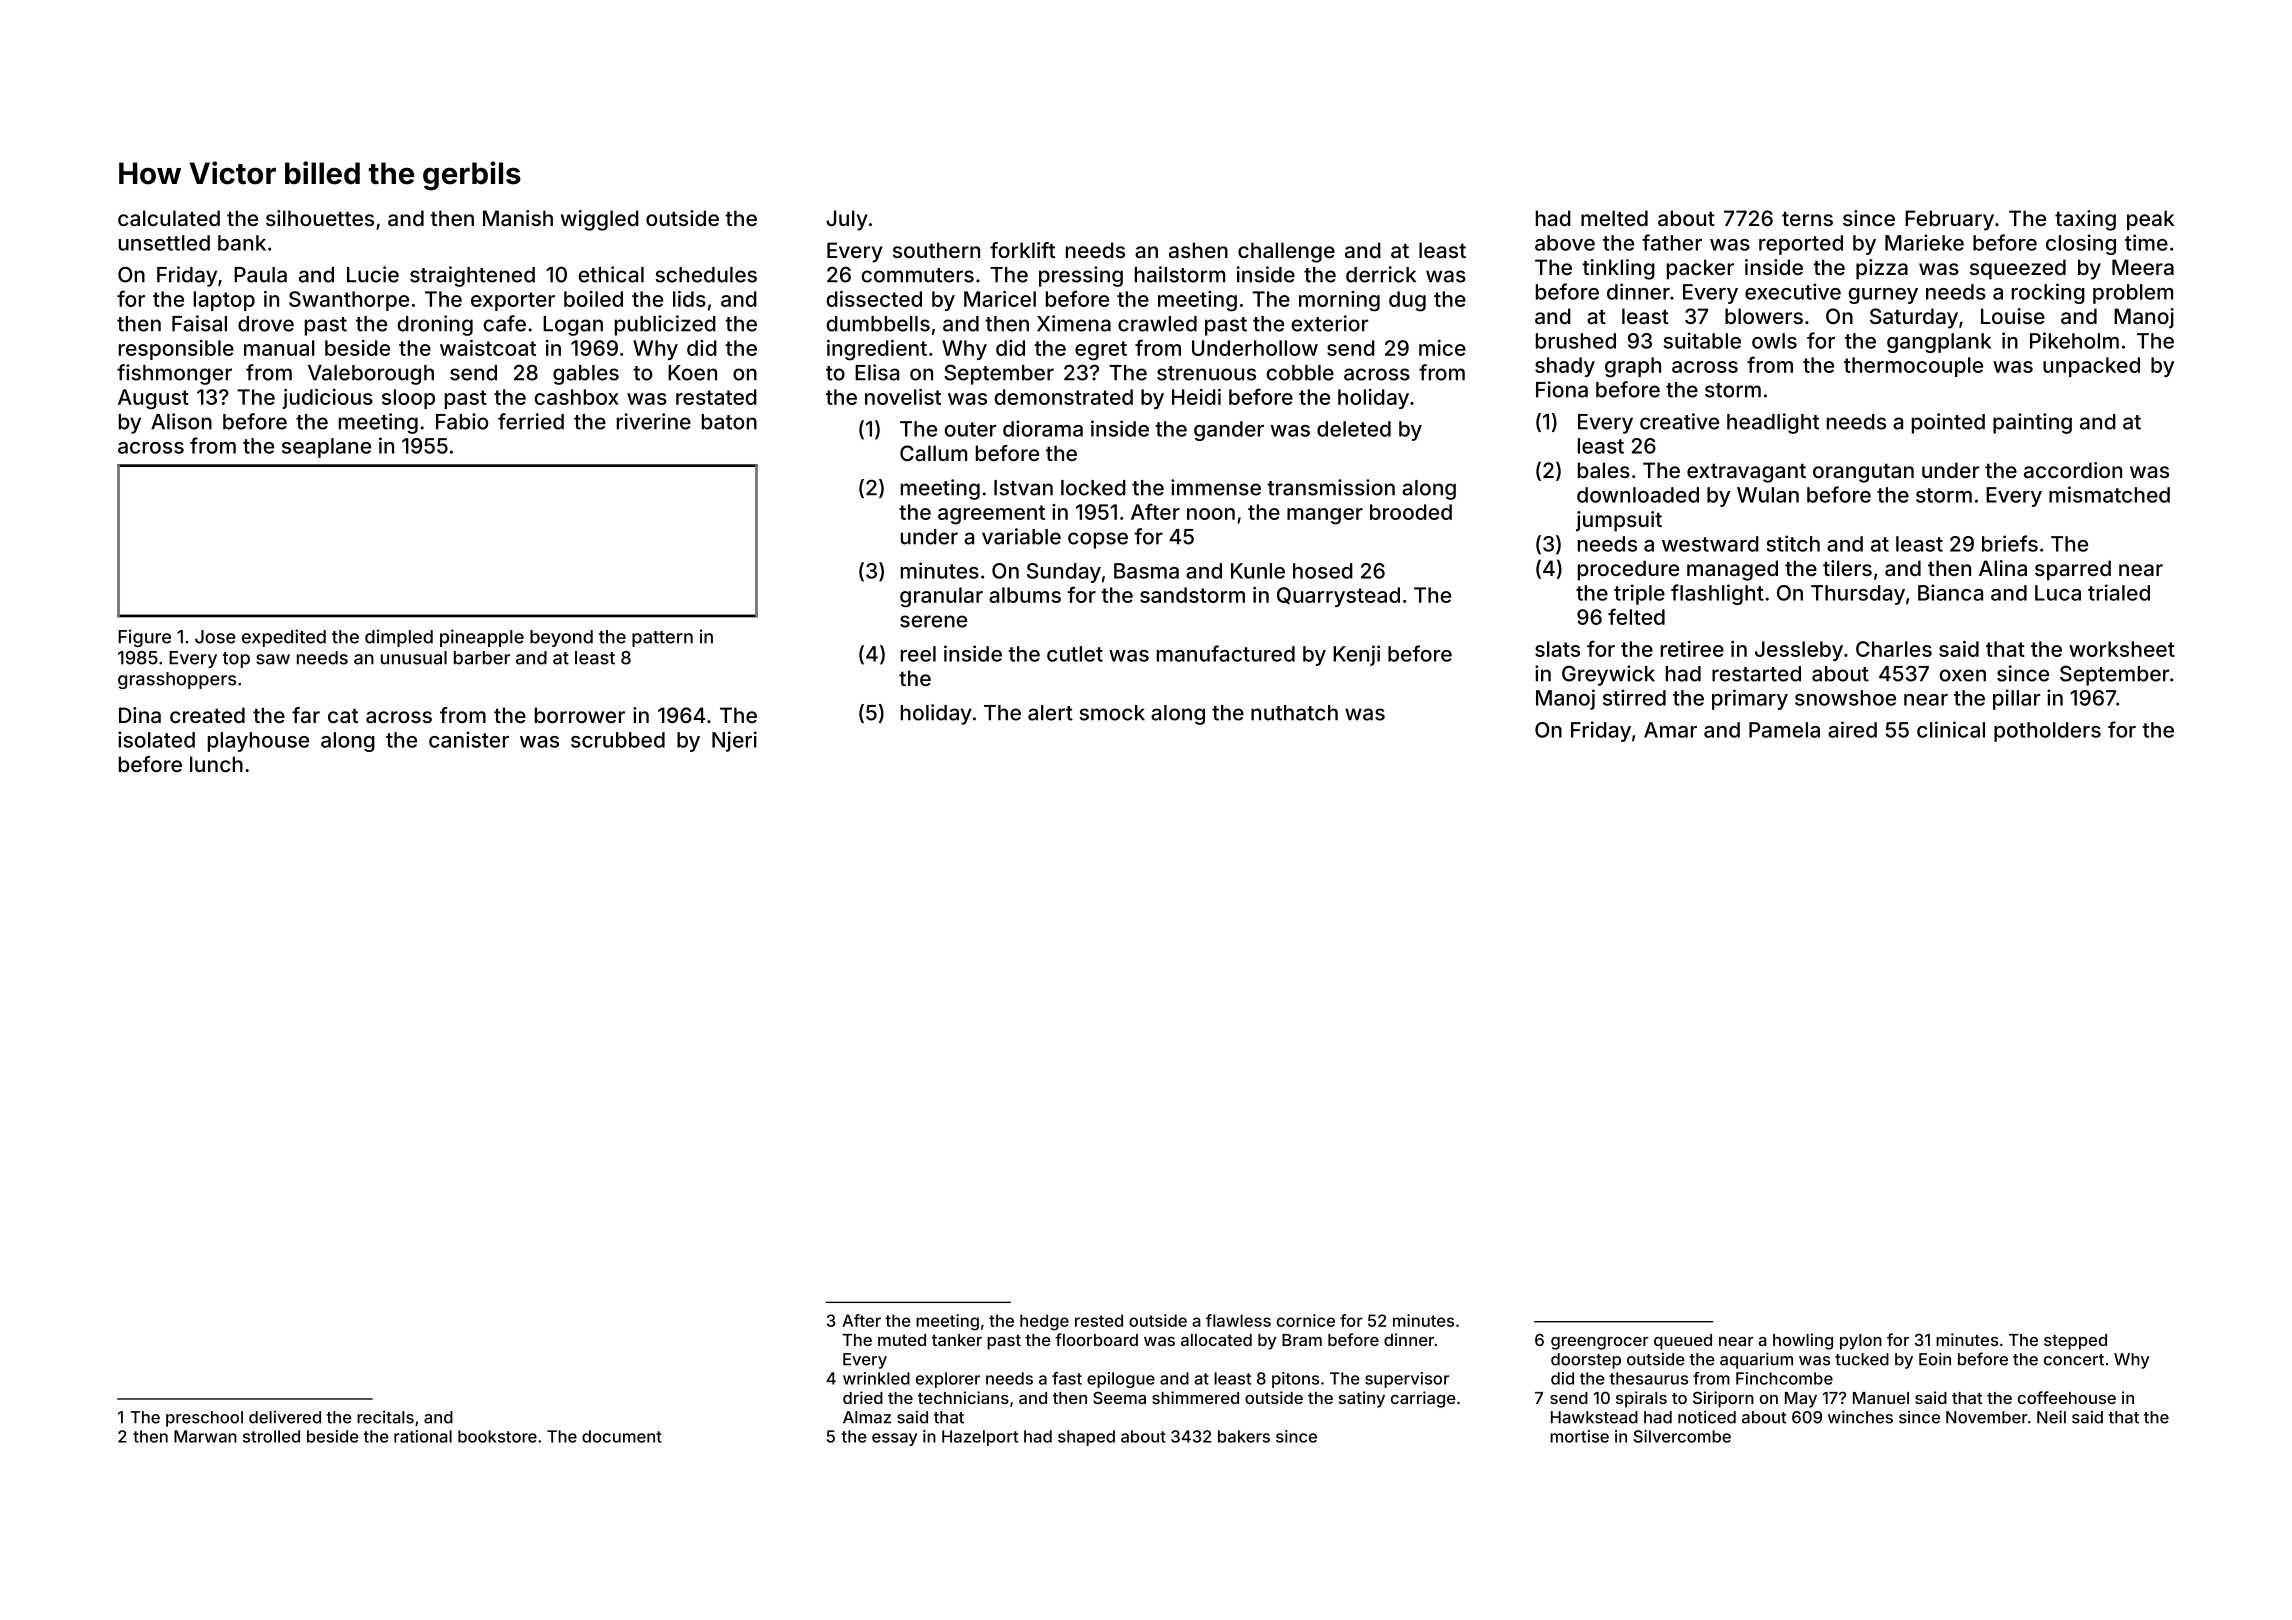  I want to click on transmission, so click(1331, 487).
